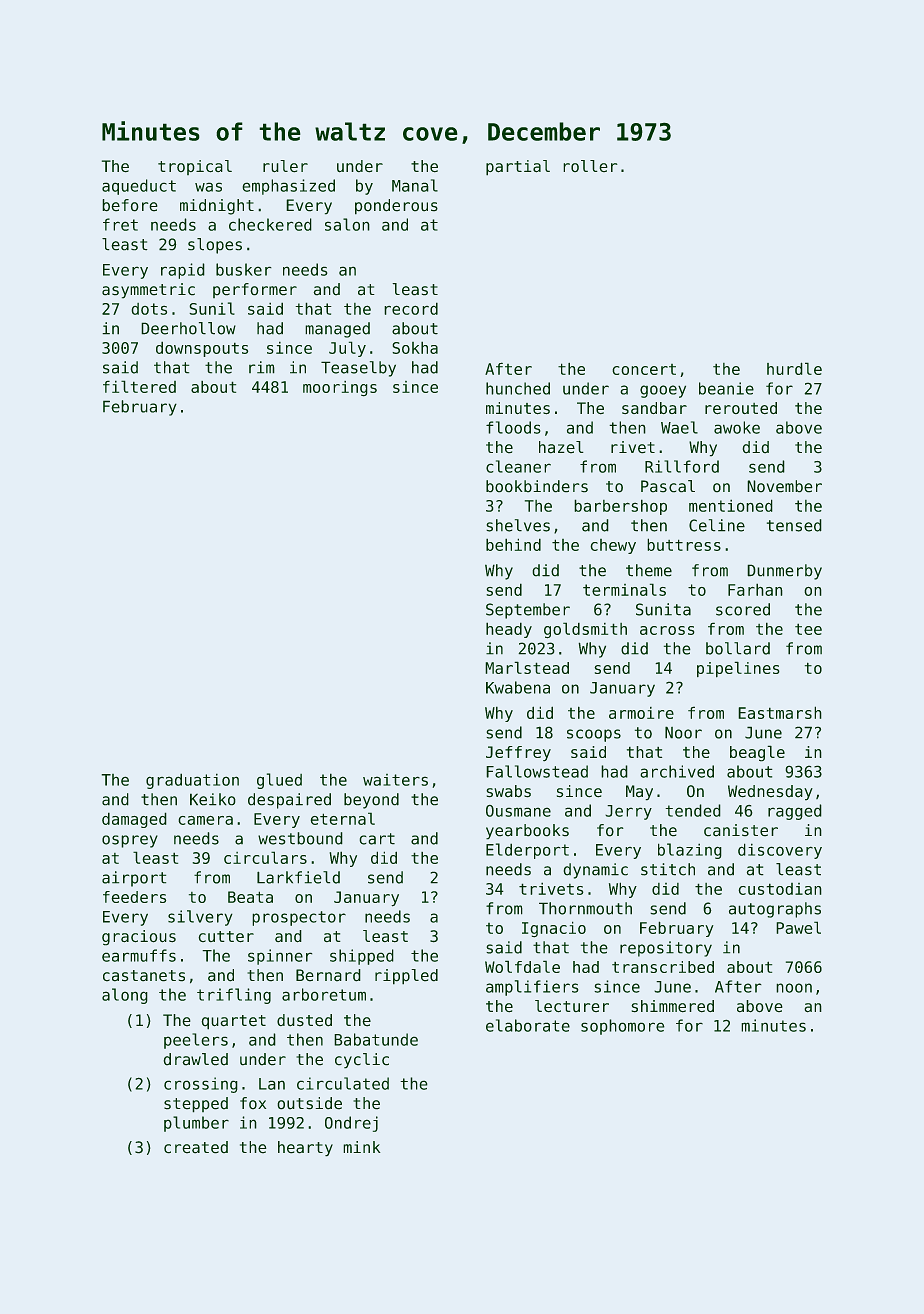  Describe the element at coordinates (377, 839) in the screenshot. I see `cart` at that location.
